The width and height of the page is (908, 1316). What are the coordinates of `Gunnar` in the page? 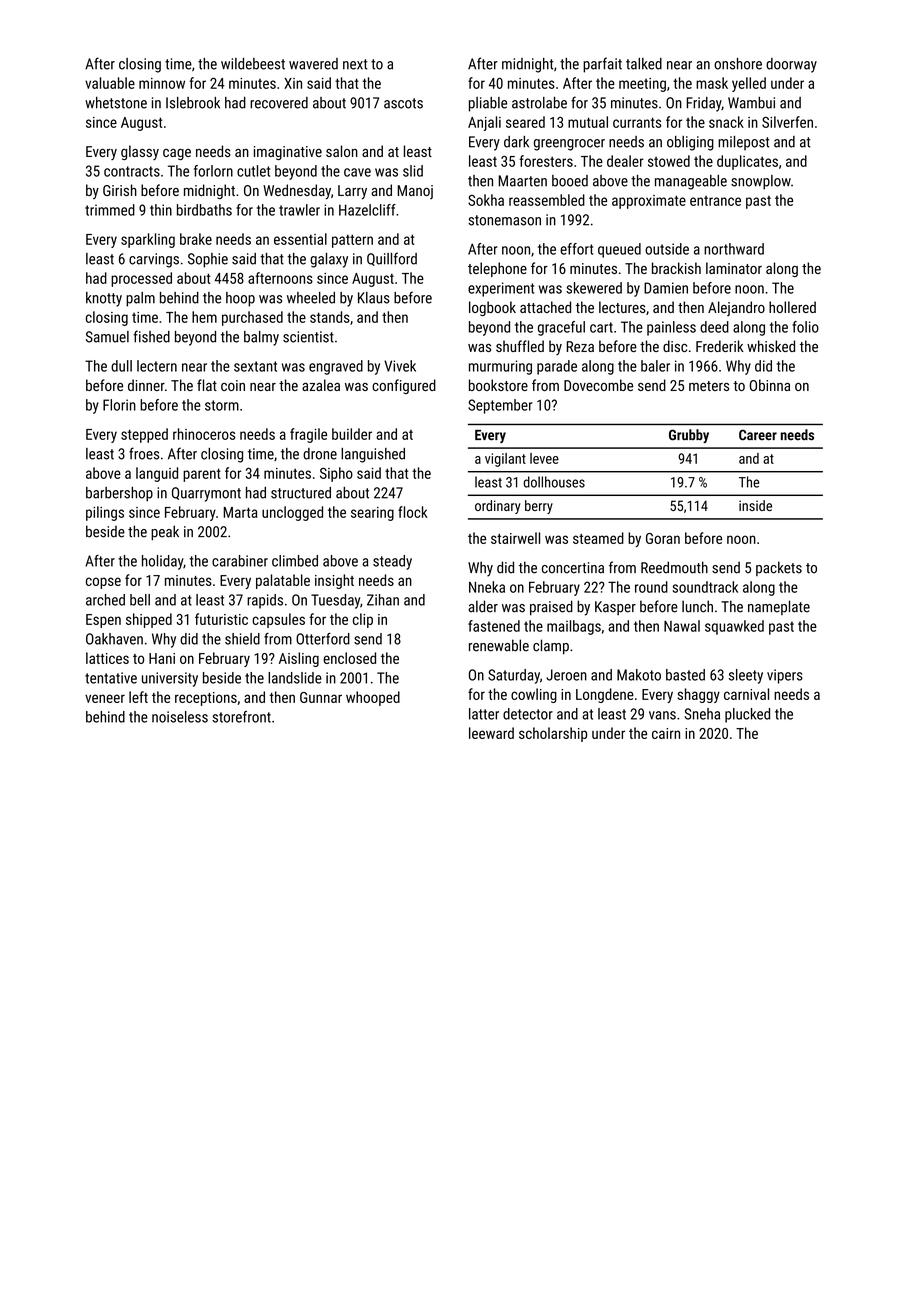 It's located at (321, 697).
